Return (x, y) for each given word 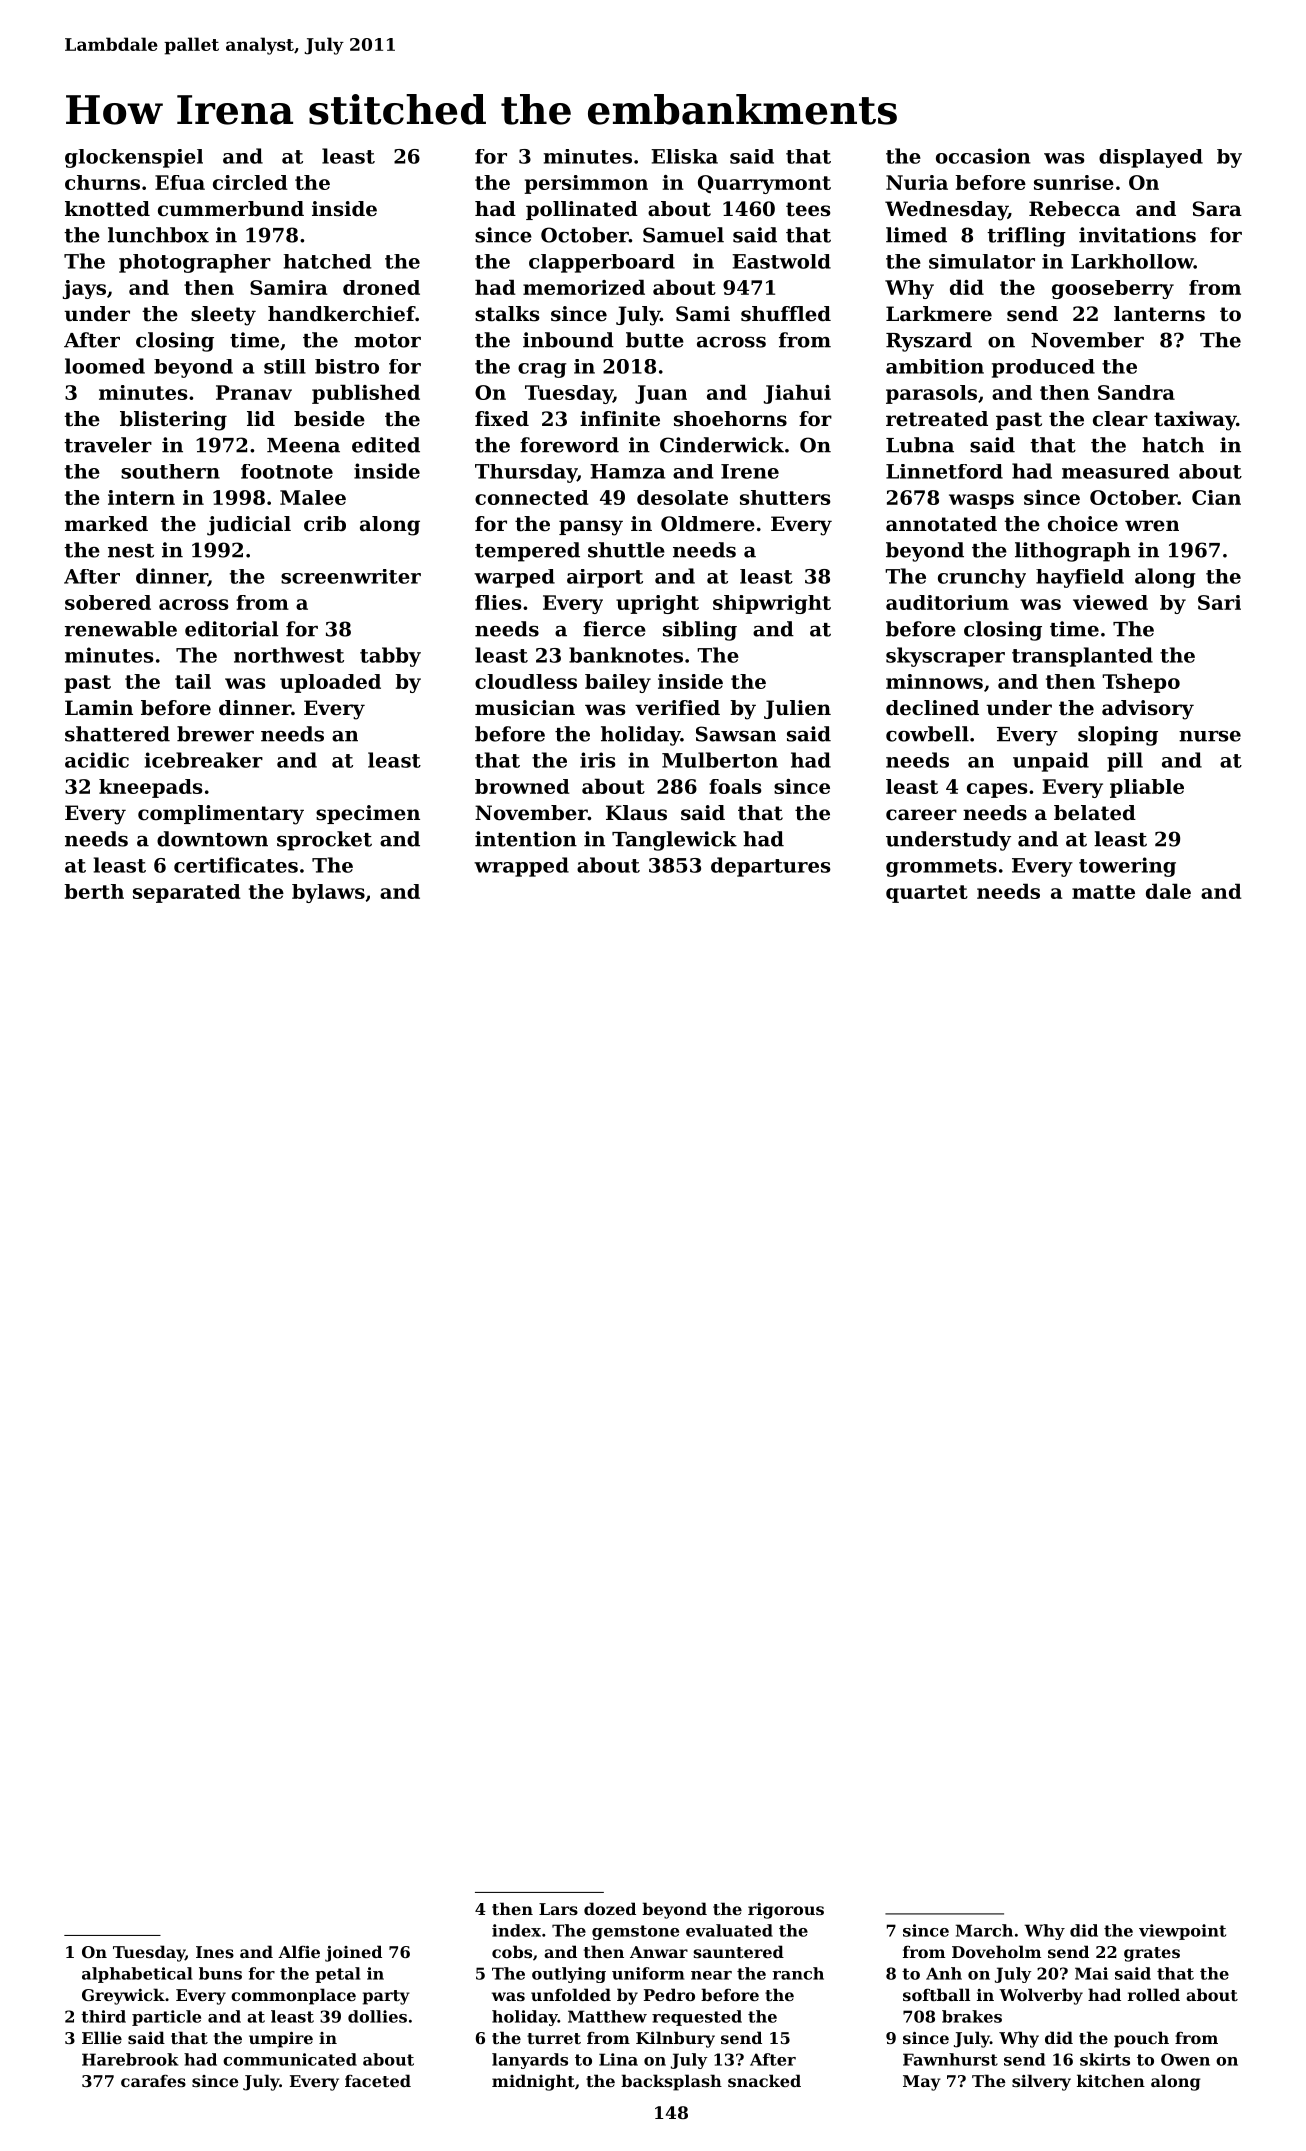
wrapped (521, 867)
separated (187, 893)
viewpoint (1182, 1932)
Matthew (607, 2016)
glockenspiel (134, 158)
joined (353, 1953)
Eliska (684, 156)
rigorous (786, 1911)
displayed (1151, 158)
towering (1127, 867)
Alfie (299, 1951)
